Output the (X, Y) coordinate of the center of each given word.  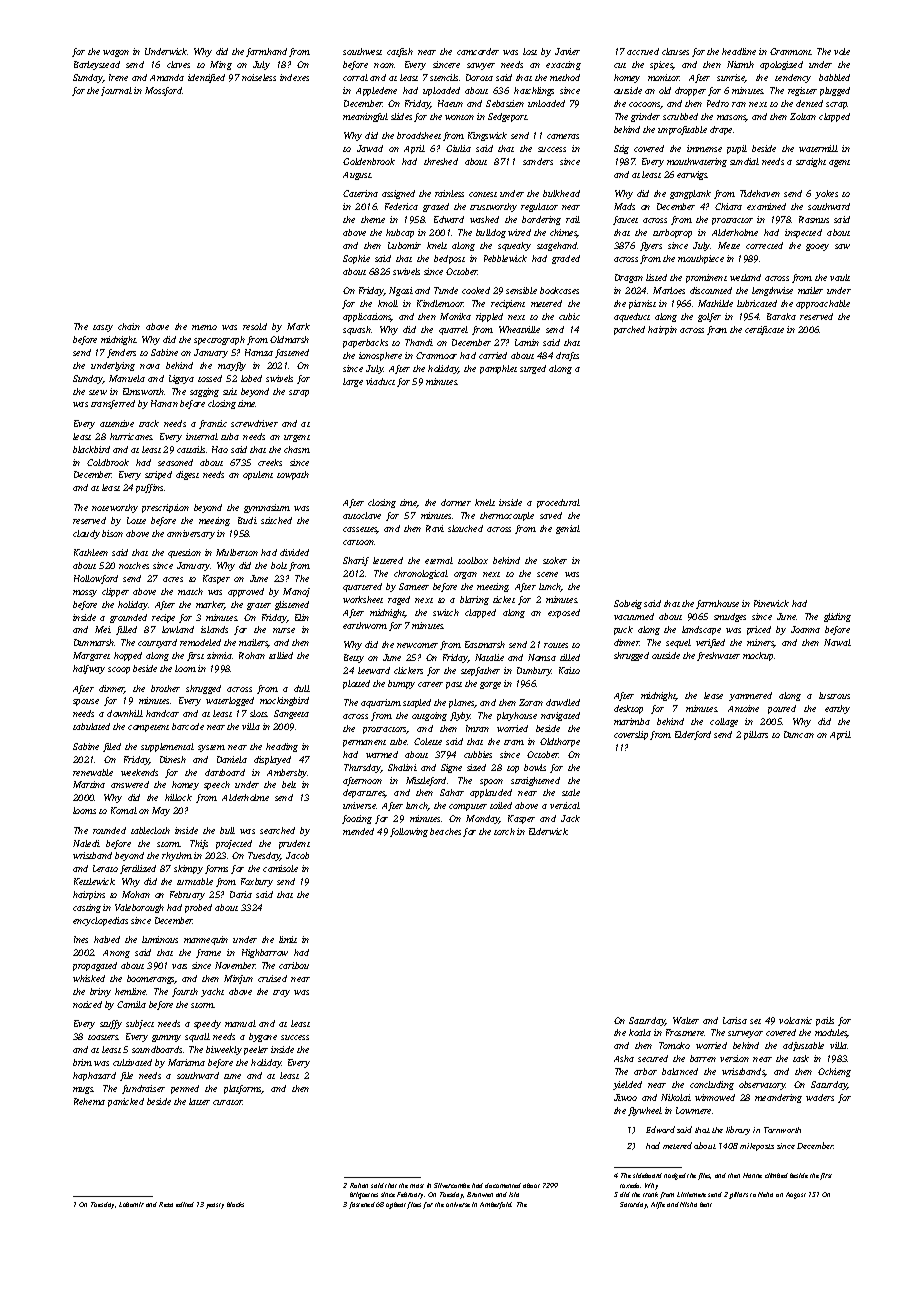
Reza (166, 1204)
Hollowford (96, 579)
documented (503, 1185)
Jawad (370, 148)
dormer (456, 502)
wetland (745, 277)
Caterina (360, 193)
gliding (837, 617)
